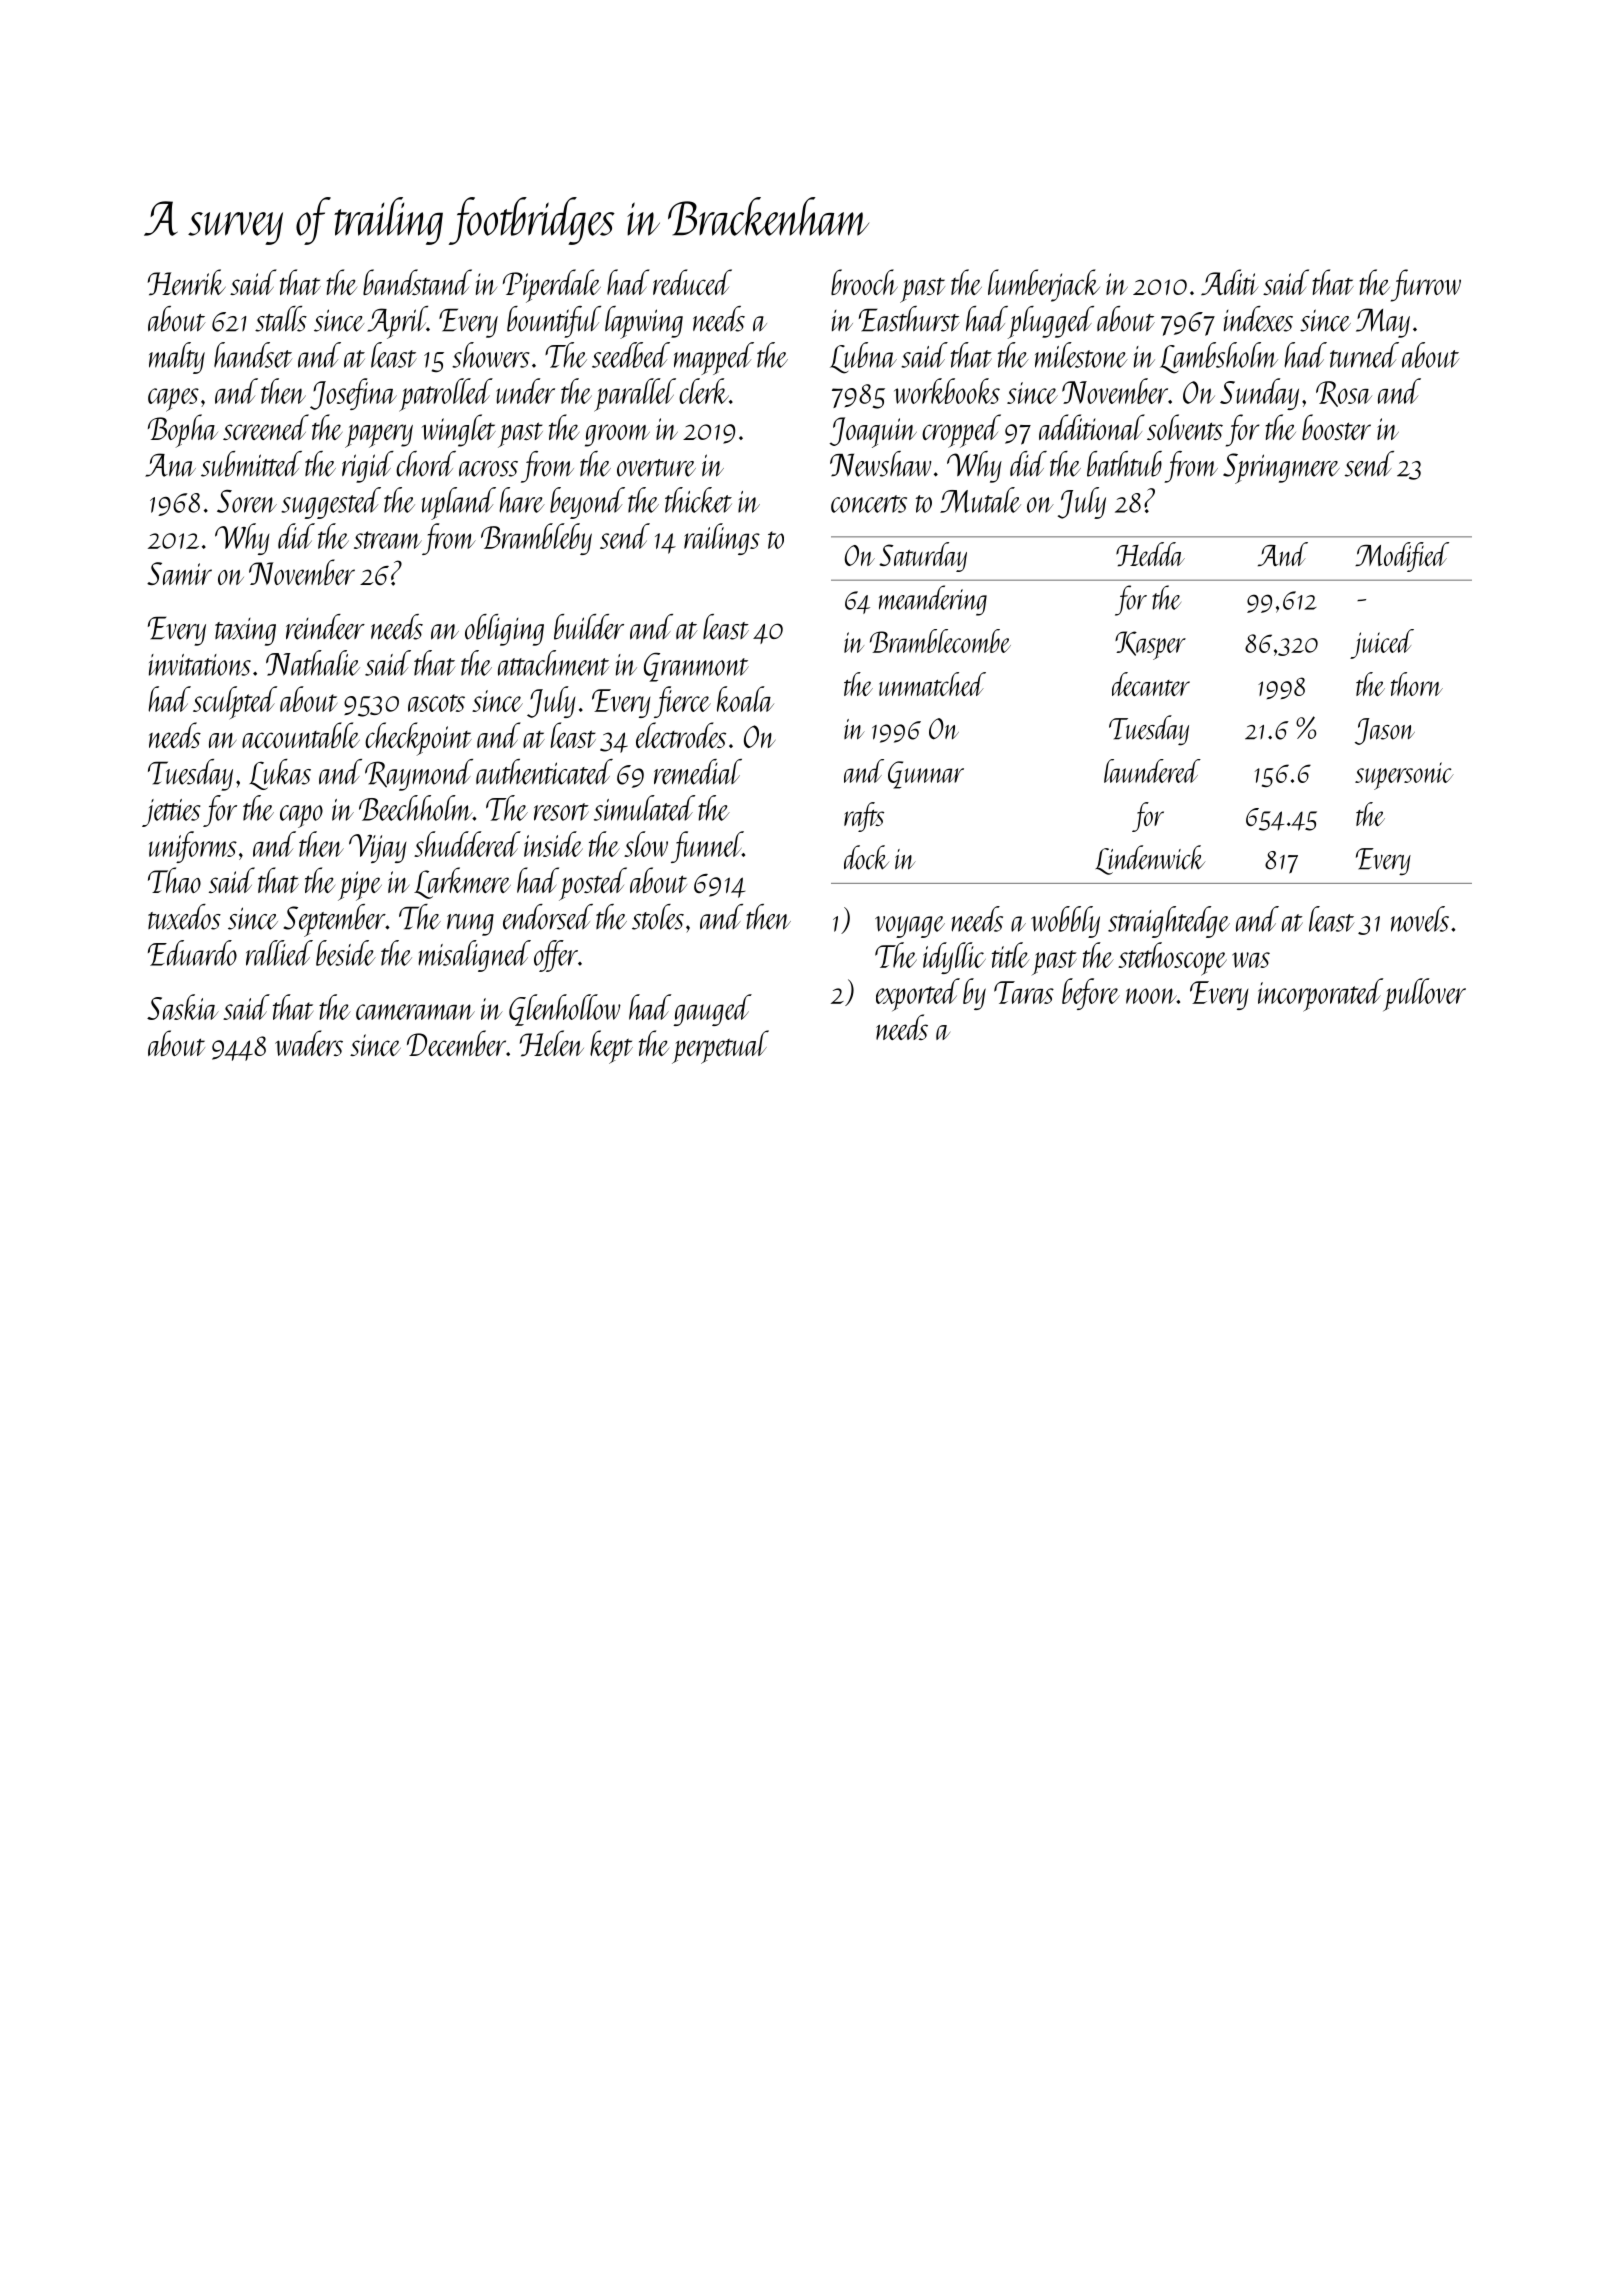  I want to click on furrow, so click(1426, 285).
